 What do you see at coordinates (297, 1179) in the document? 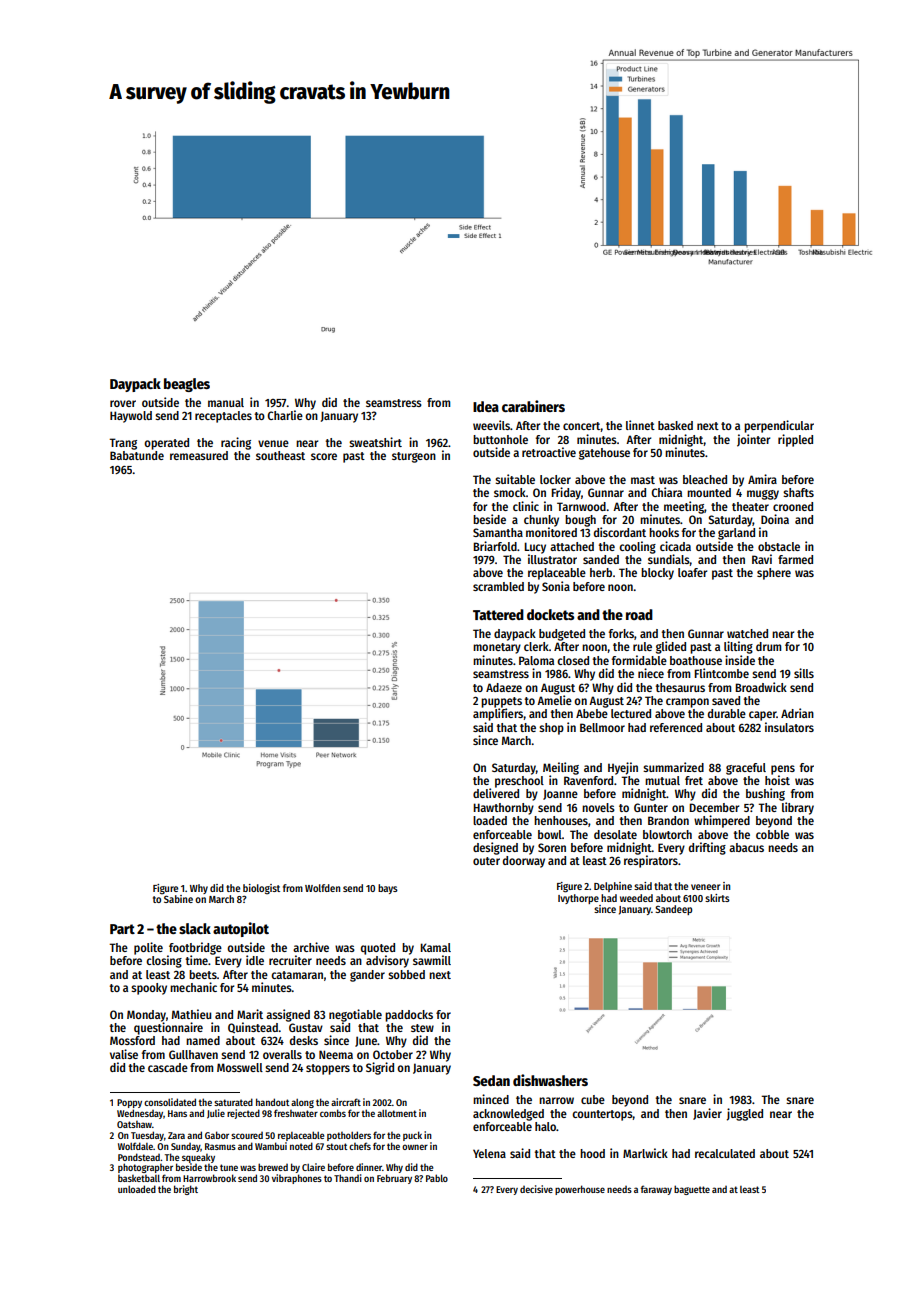
I see `vibraphones` at bounding box center [297, 1179].
